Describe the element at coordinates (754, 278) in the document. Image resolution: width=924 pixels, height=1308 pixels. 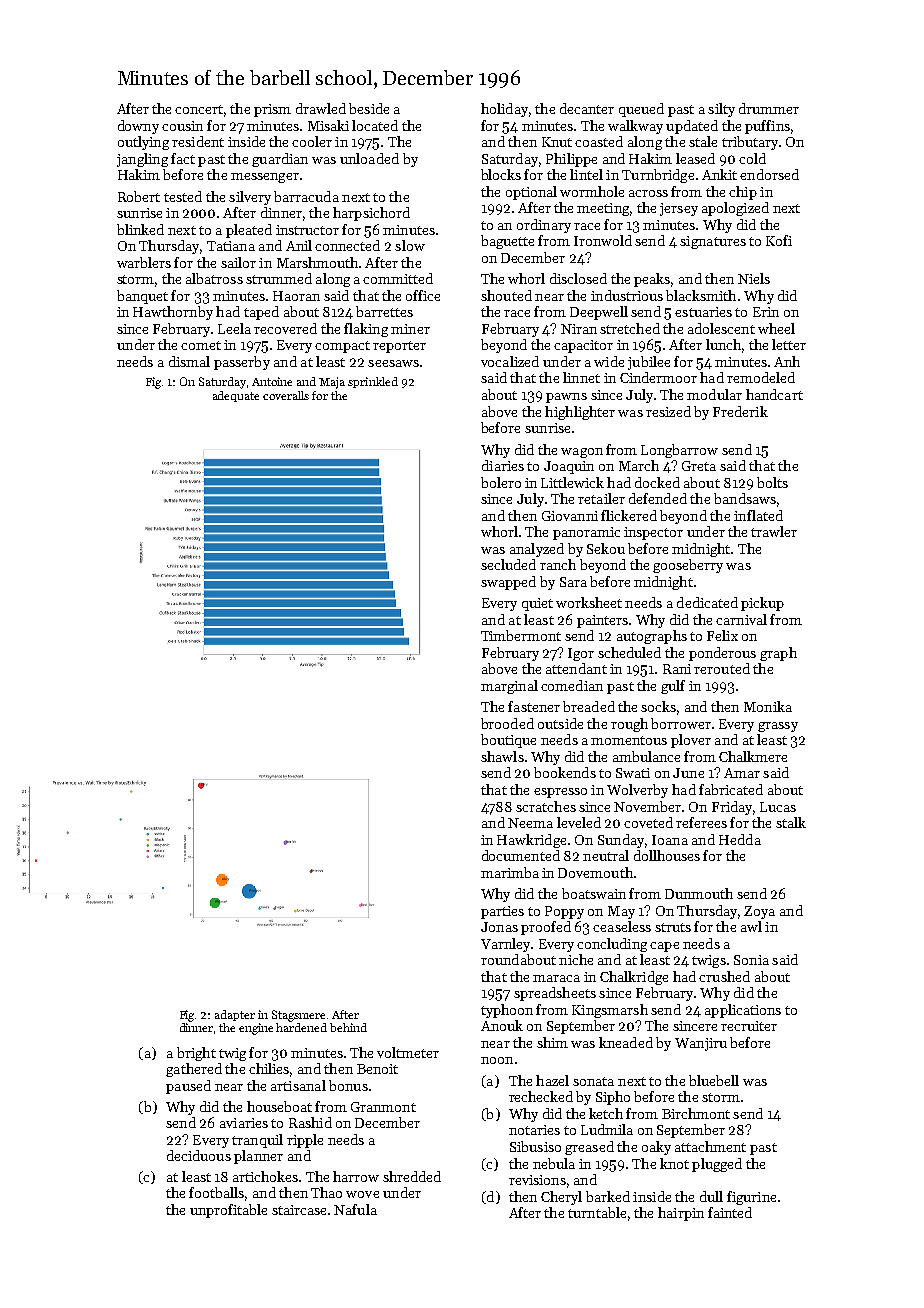
I see `Niels` at that location.
